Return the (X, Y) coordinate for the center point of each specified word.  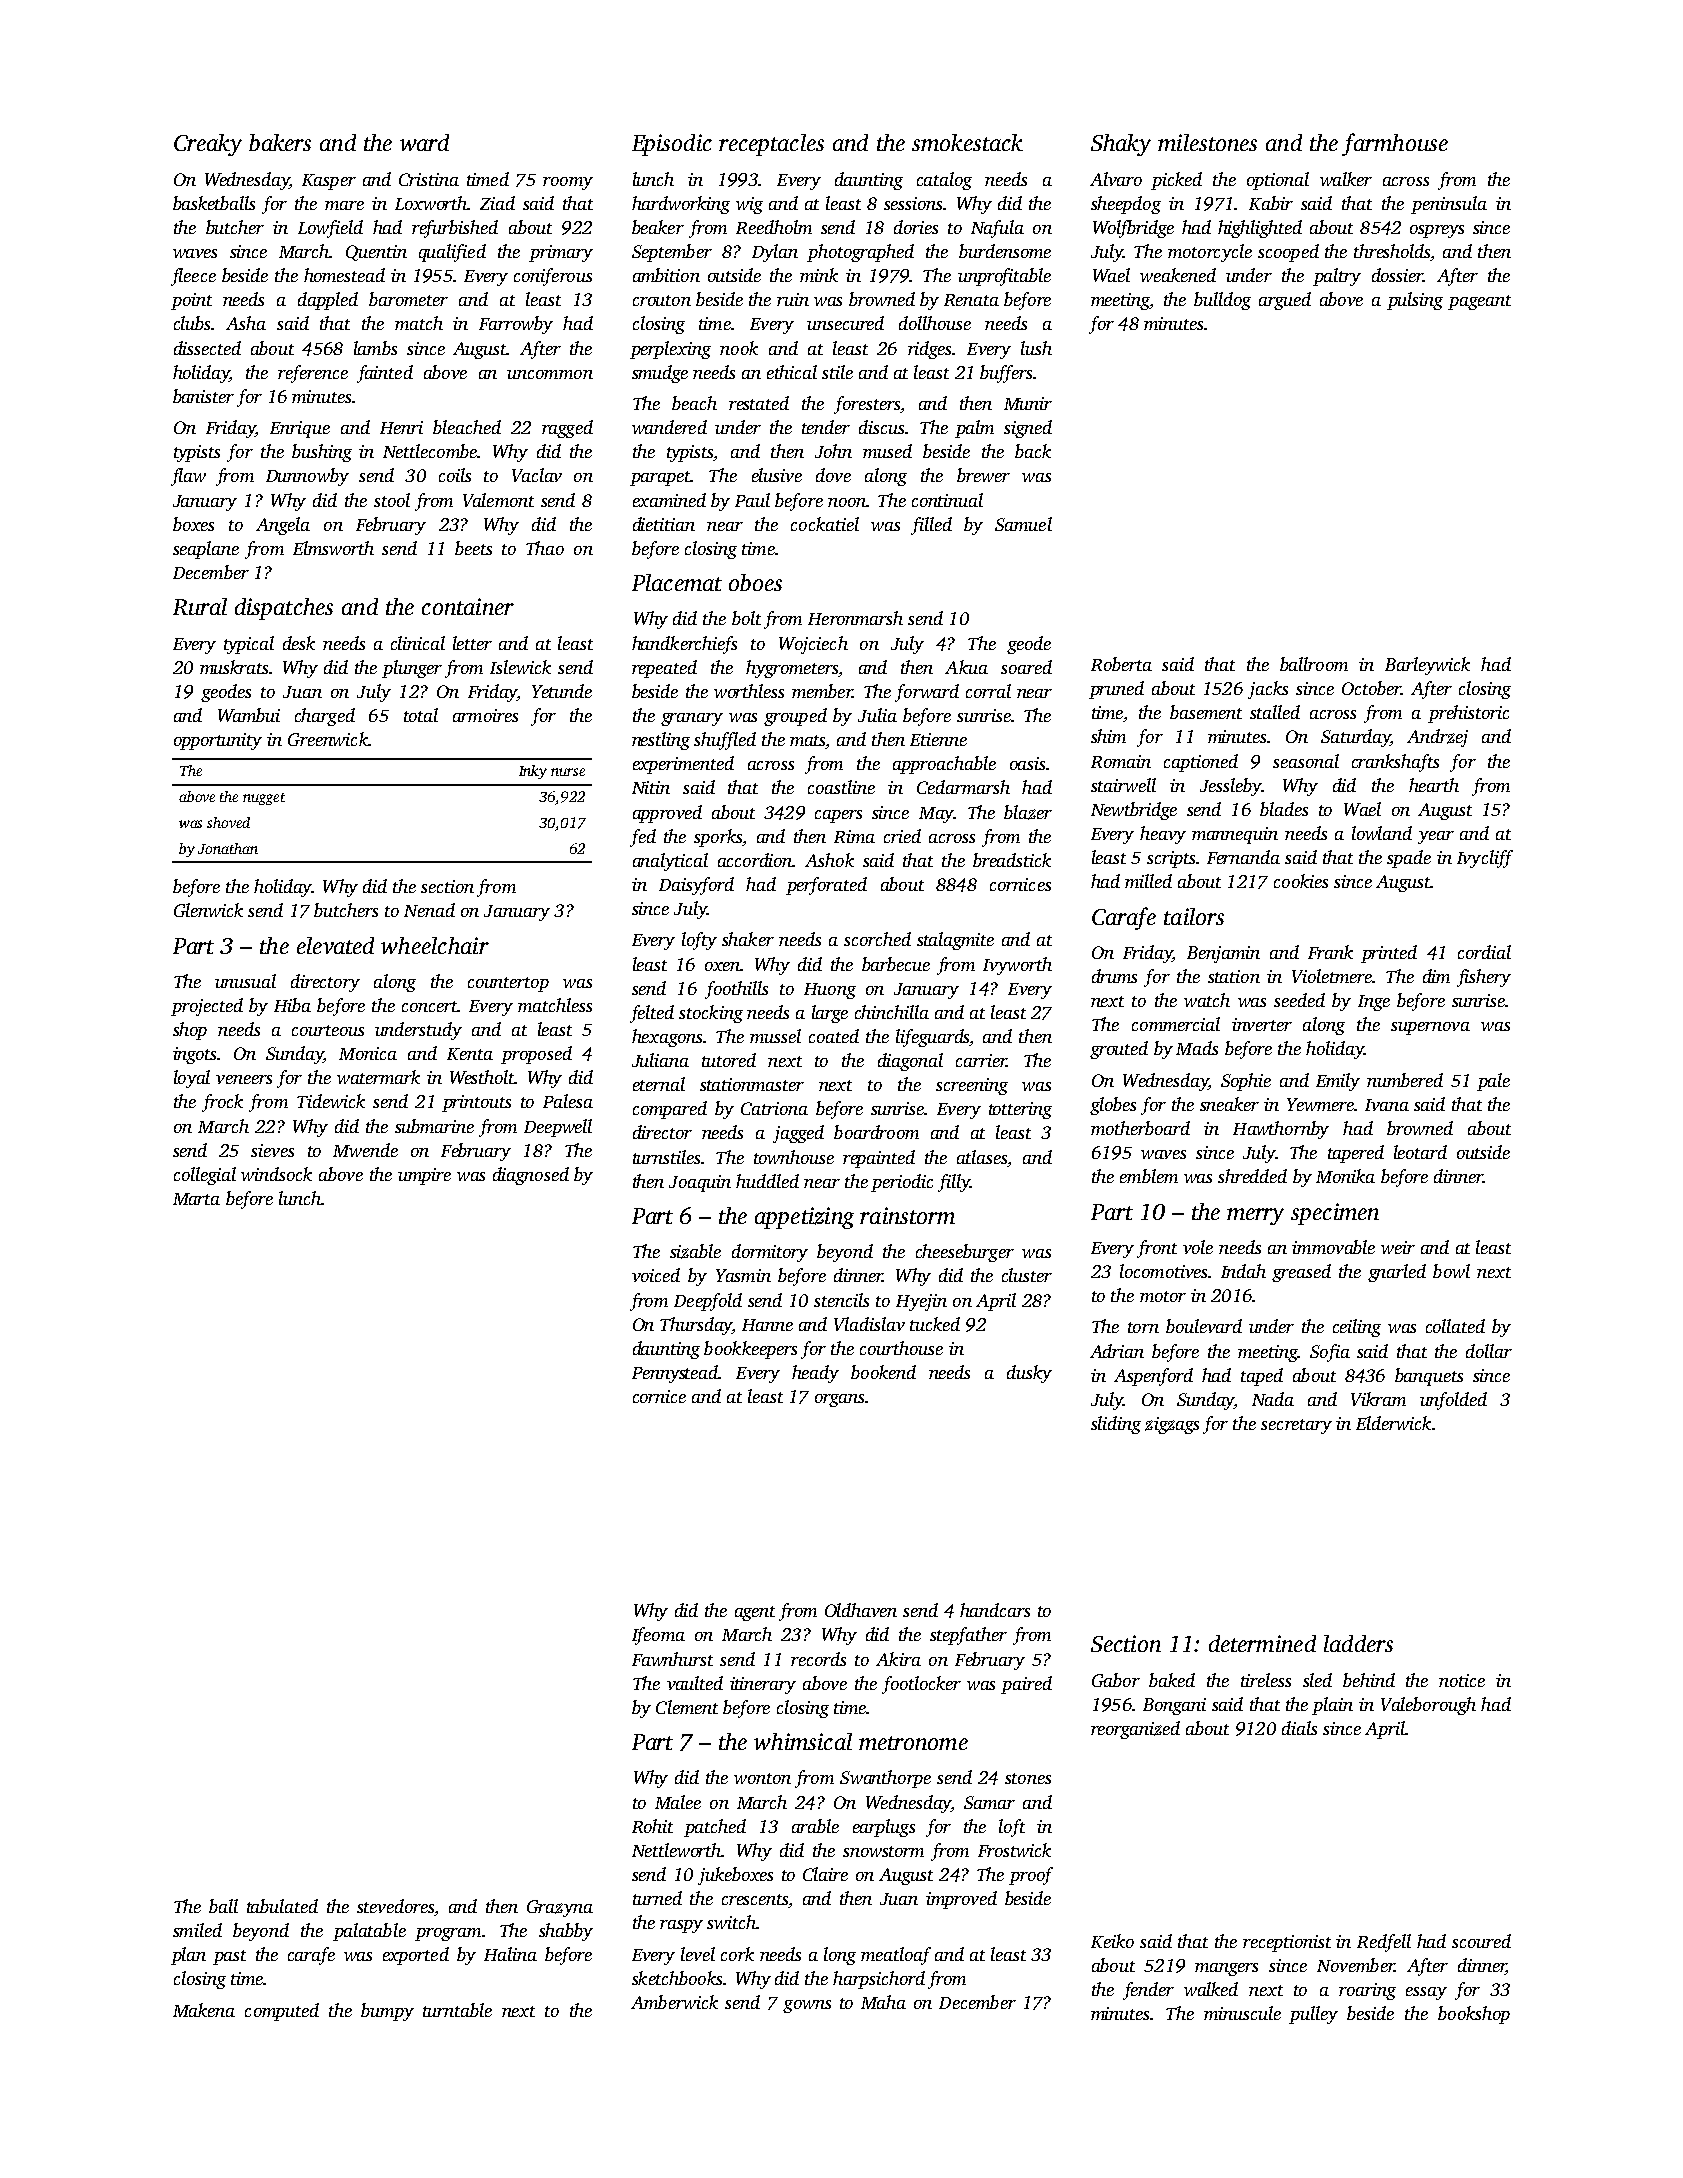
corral (988, 691)
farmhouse (1395, 144)
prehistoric (1468, 714)
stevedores (395, 1906)
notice (1462, 1680)
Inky (533, 772)
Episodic (672, 145)
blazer (1028, 812)
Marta (196, 1199)
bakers (280, 142)
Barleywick (1427, 666)
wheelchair (435, 945)
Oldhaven (861, 1610)
